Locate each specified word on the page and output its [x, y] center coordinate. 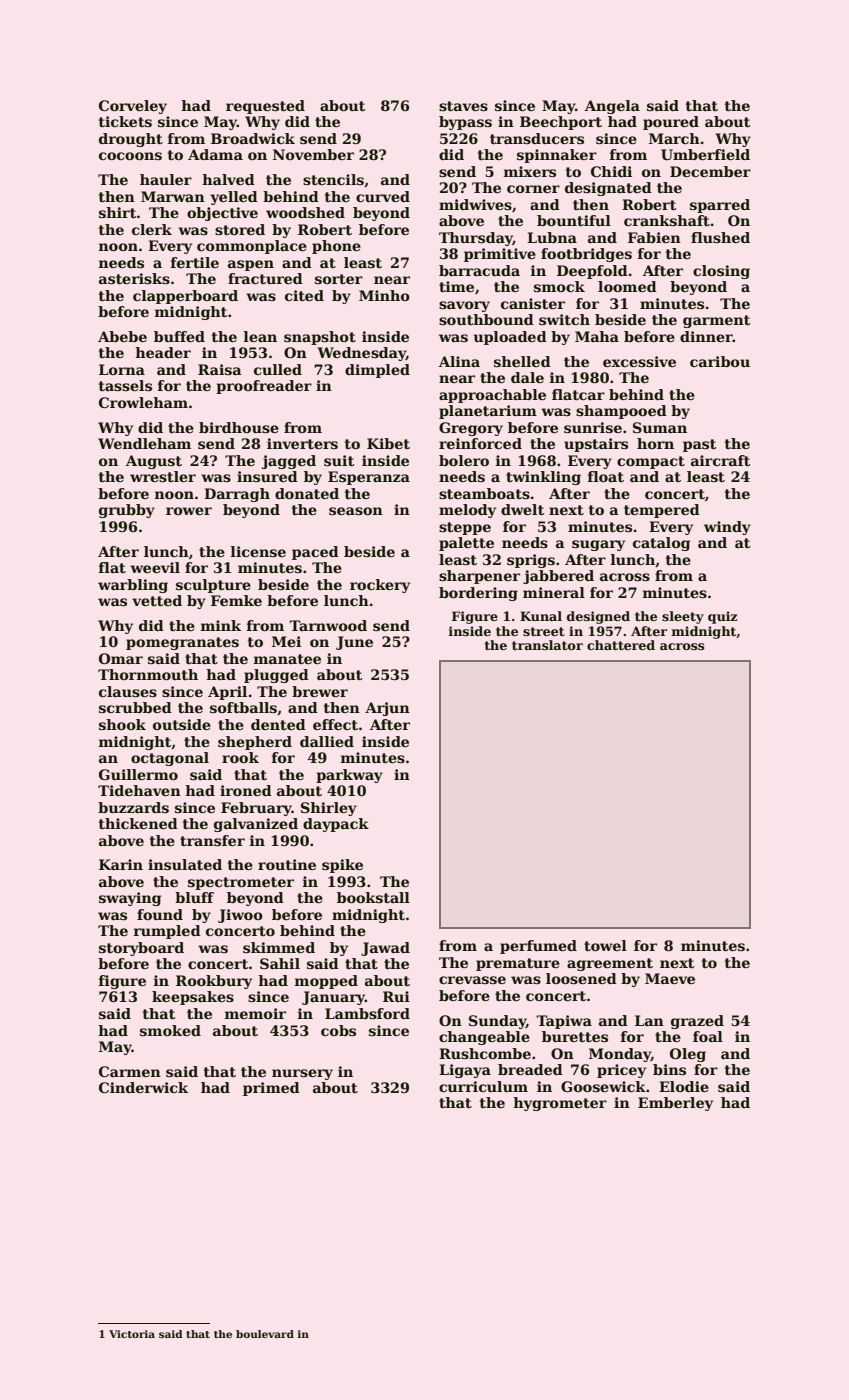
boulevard [265, 1334]
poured [671, 123]
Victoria [132, 1334]
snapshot [320, 338]
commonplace [252, 247]
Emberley [675, 1104]
